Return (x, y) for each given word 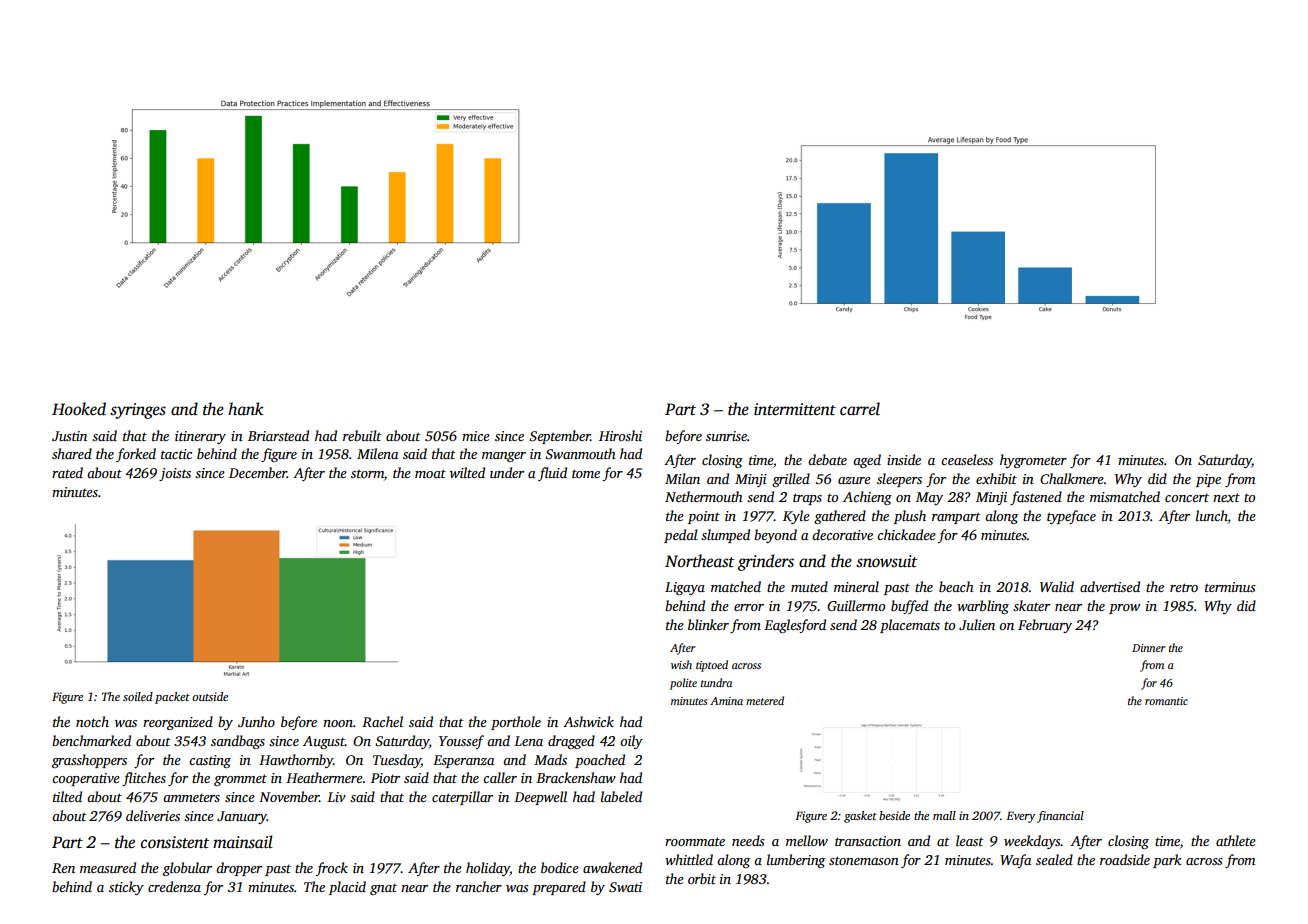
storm (367, 474)
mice (476, 436)
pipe (1208, 480)
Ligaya (685, 588)
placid (347, 888)
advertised (1110, 586)
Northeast (699, 561)
